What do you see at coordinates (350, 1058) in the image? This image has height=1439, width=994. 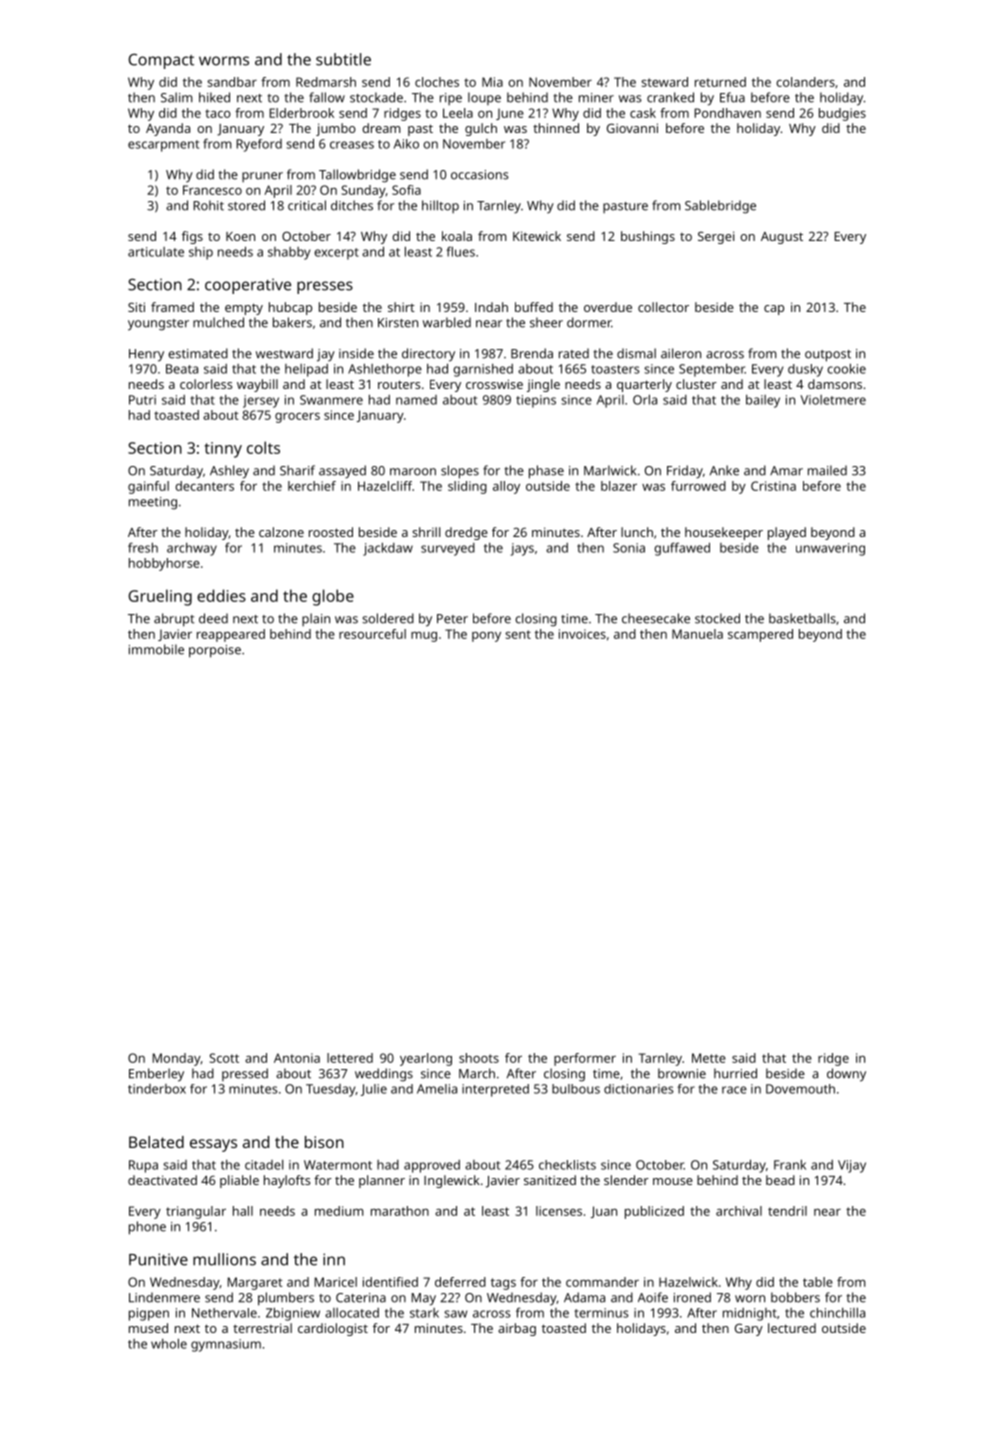 I see `lettered` at bounding box center [350, 1058].
